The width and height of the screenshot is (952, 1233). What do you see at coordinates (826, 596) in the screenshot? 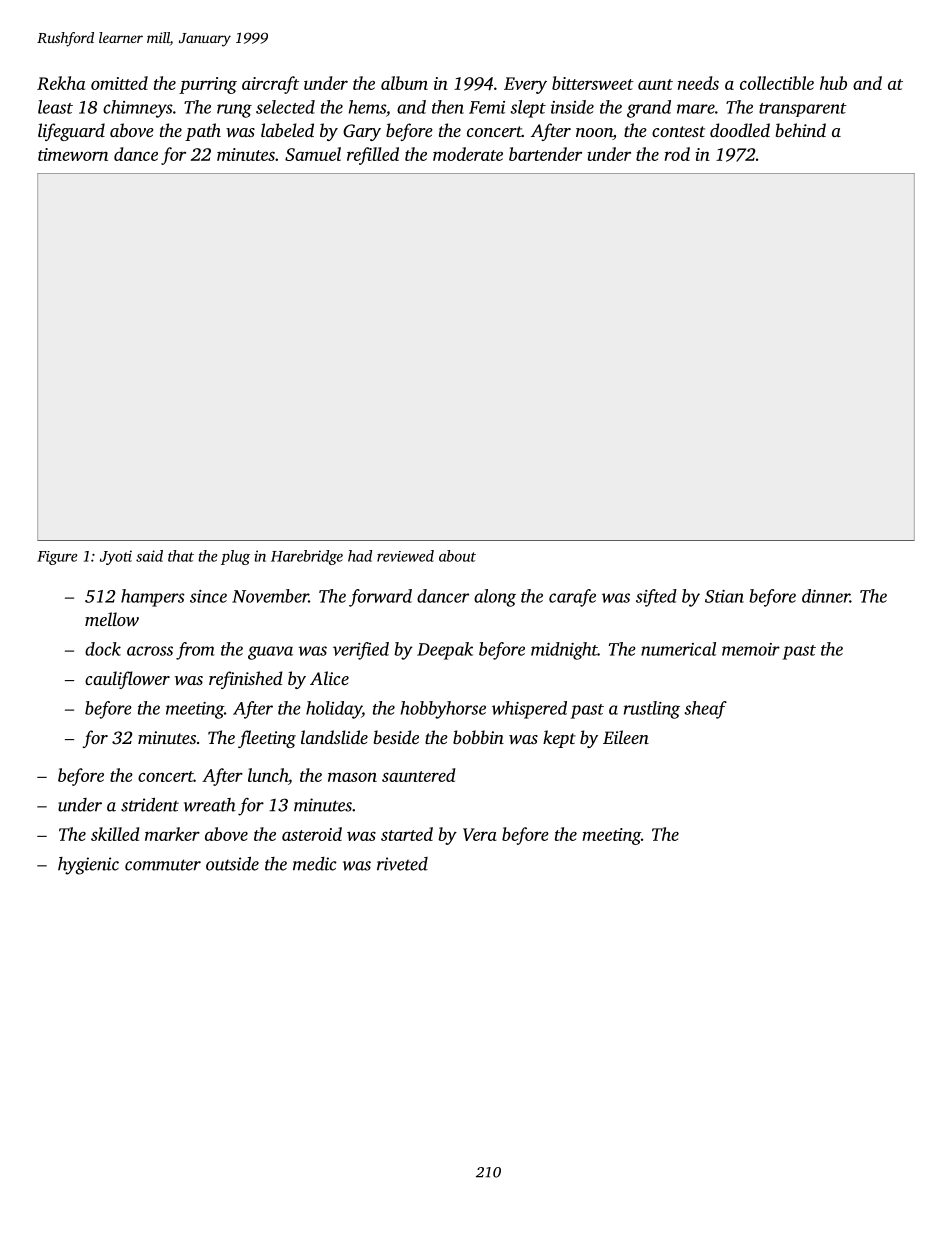
I see `dinner` at bounding box center [826, 596].
